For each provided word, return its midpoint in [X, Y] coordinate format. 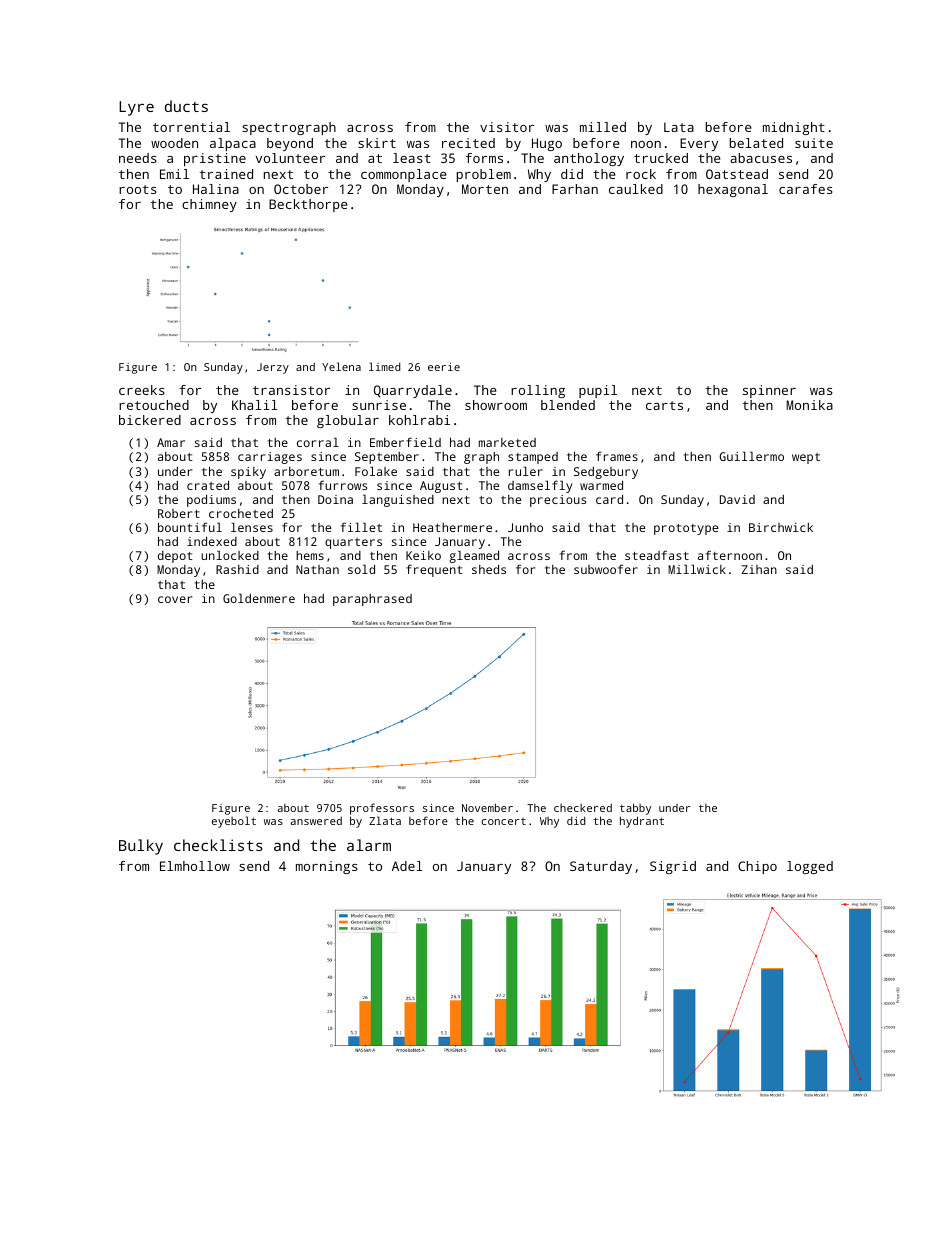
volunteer [290, 158]
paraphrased [372, 600]
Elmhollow [195, 866]
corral [318, 442]
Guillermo [751, 456]
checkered [583, 807]
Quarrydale [413, 391]
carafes [806, 189]
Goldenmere [259, 598]
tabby [635, 809]
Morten [485, 189]
